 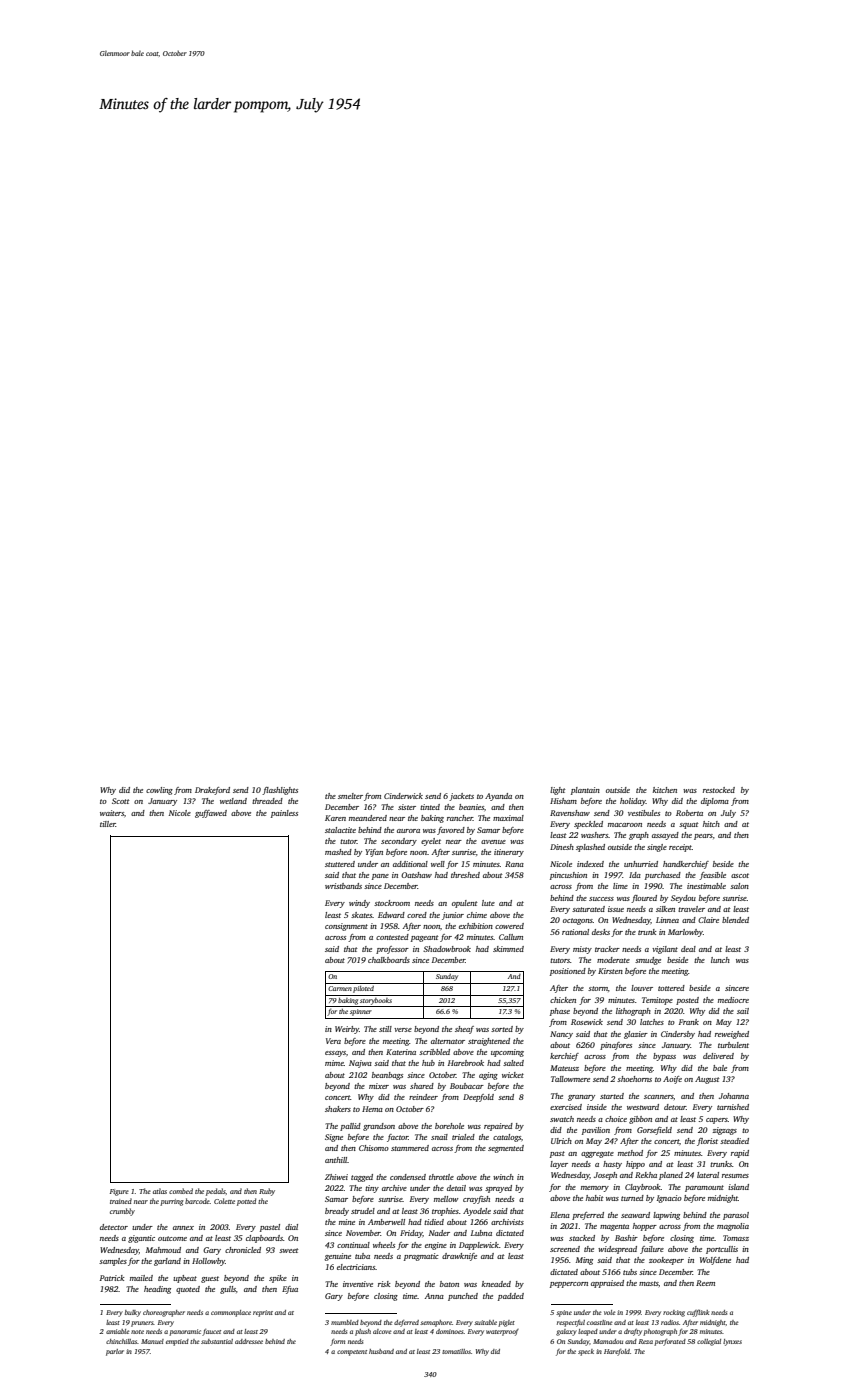 What do you see at coordinates (381, 1351) in the page?
I see `husband` at bounding box center [381, 1351].
